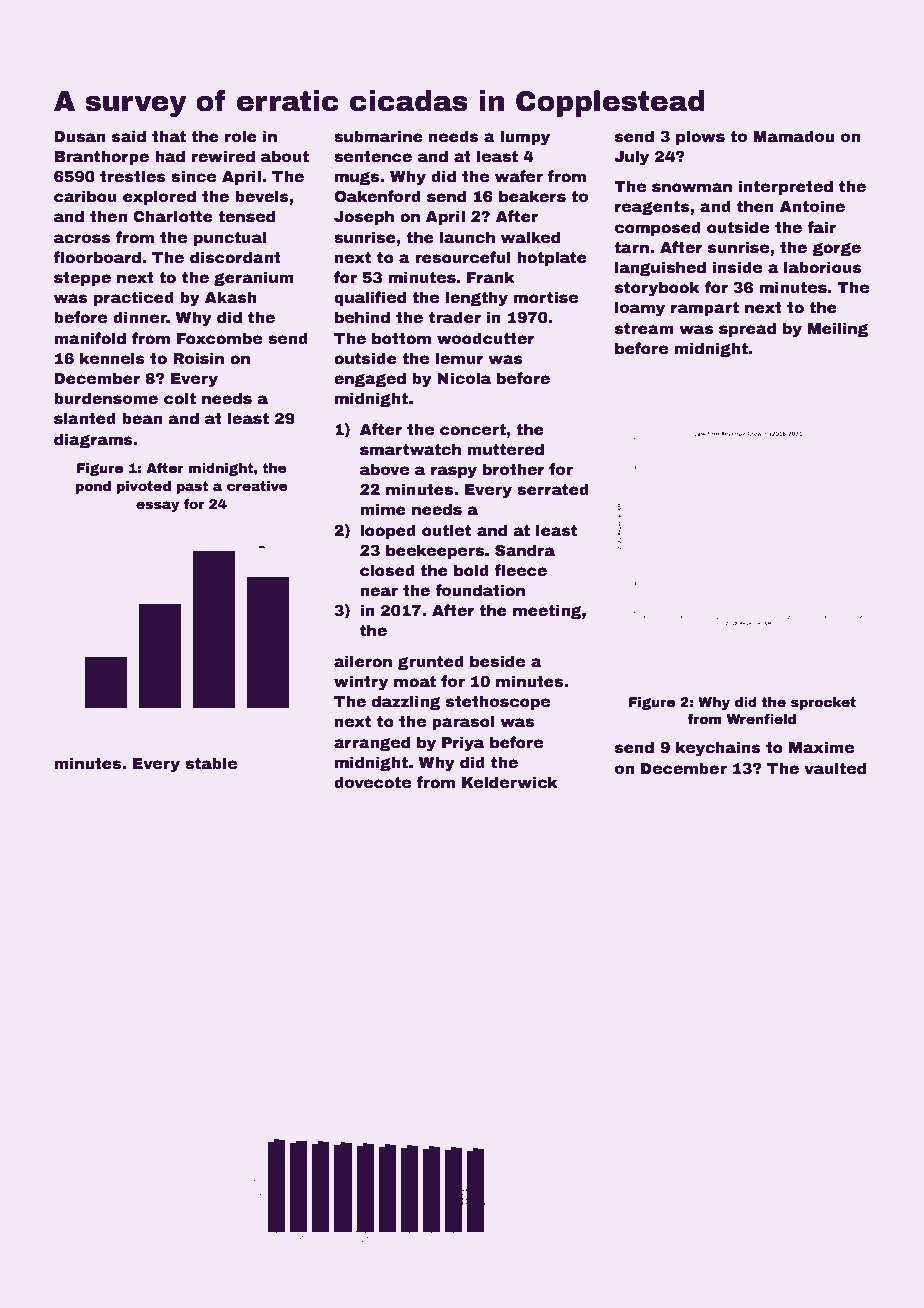  Describe the element at coordinates (525, 550) in the image. I see `Sandra` at that location.
